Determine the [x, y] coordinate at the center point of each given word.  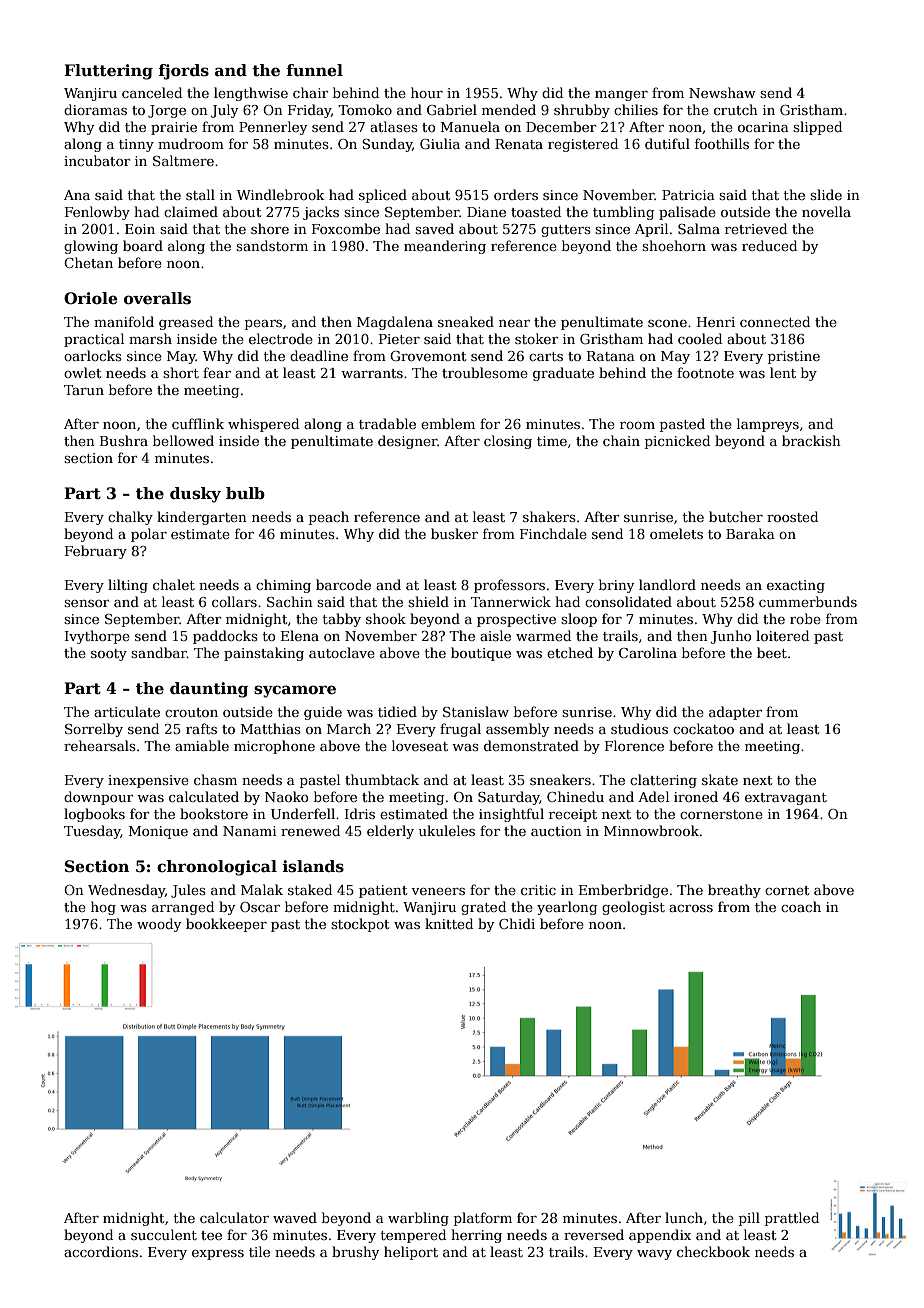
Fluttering [108, 72]
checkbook [713, 1251]
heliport [411, 1253]
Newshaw [722, 92]
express [218, 1255]
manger [621, 96]
